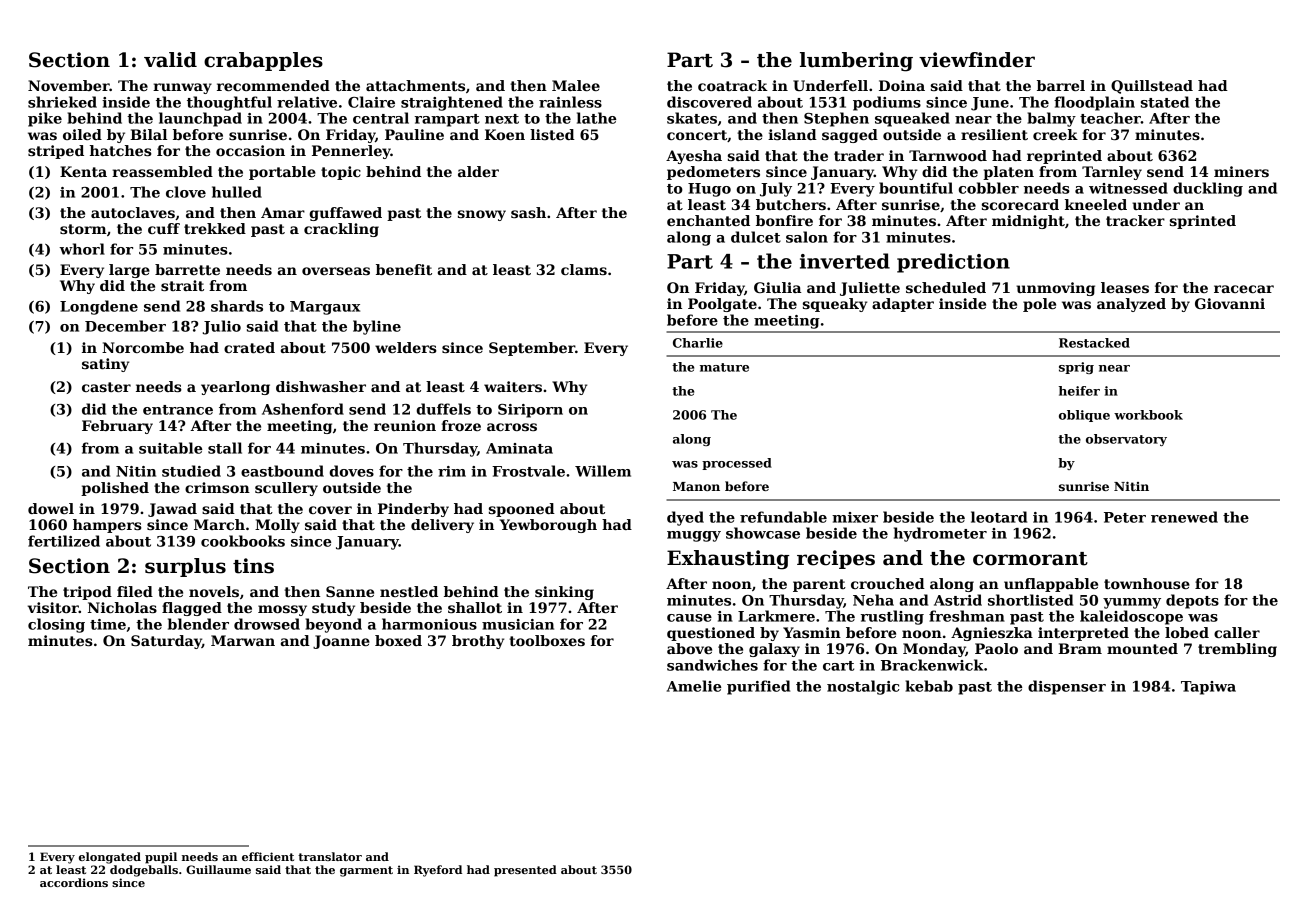 Image resolution: width=1308 pixels, height=924 pixels. I want to click on snowy, so click(482, 215).
